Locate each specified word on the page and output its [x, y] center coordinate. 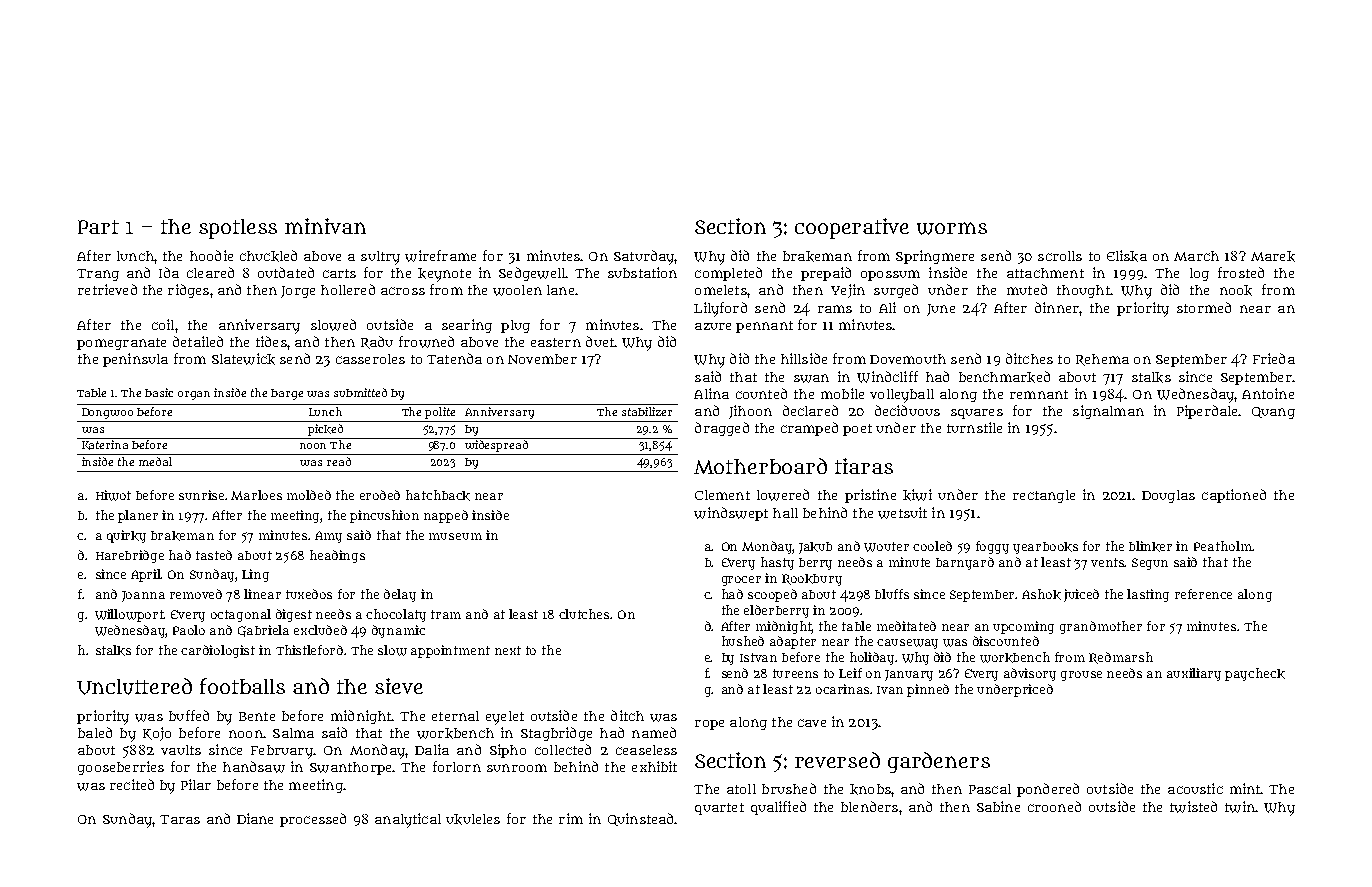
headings [337, 556]
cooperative [852, 228]
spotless [238, 229]
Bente [257, 716]
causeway [907, 644]
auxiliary [1194, 674]
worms [952, 228]
